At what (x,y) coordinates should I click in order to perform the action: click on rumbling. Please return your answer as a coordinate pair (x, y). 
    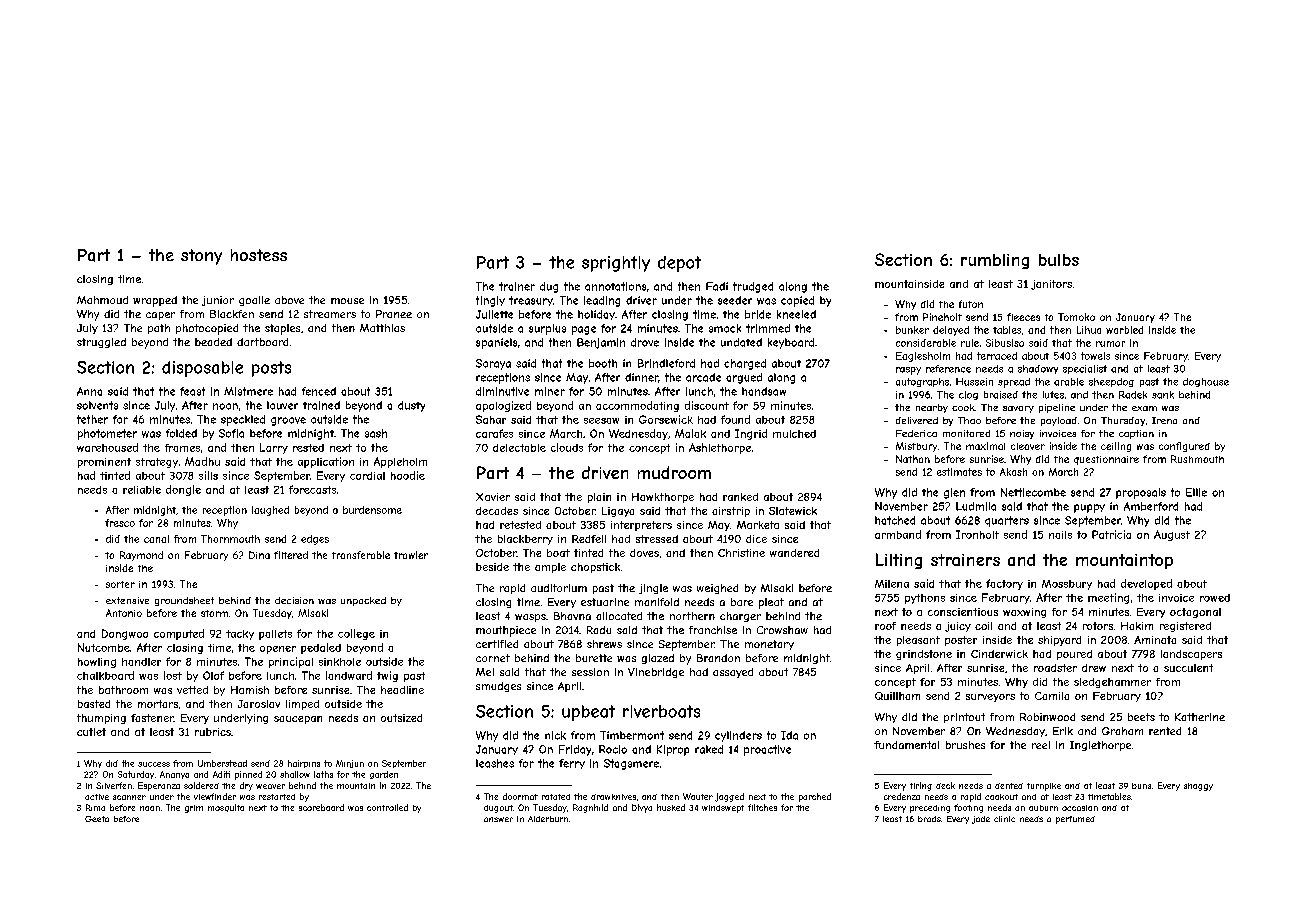
    Looking at the image, I should click on (995, 261).
